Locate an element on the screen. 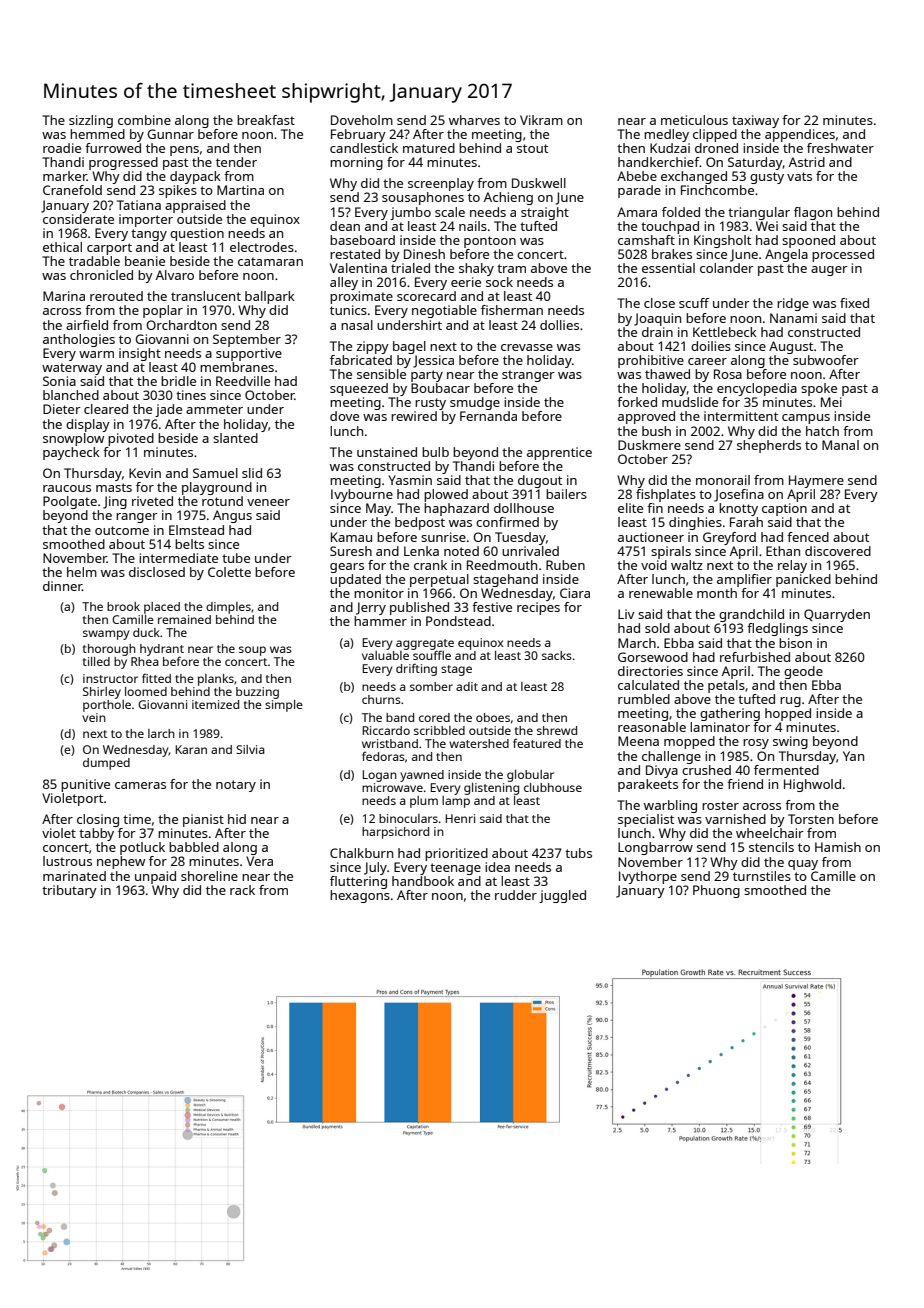 This screenshot has height=1308, width=924. Quarryden is located at coordinates (837, 615).
